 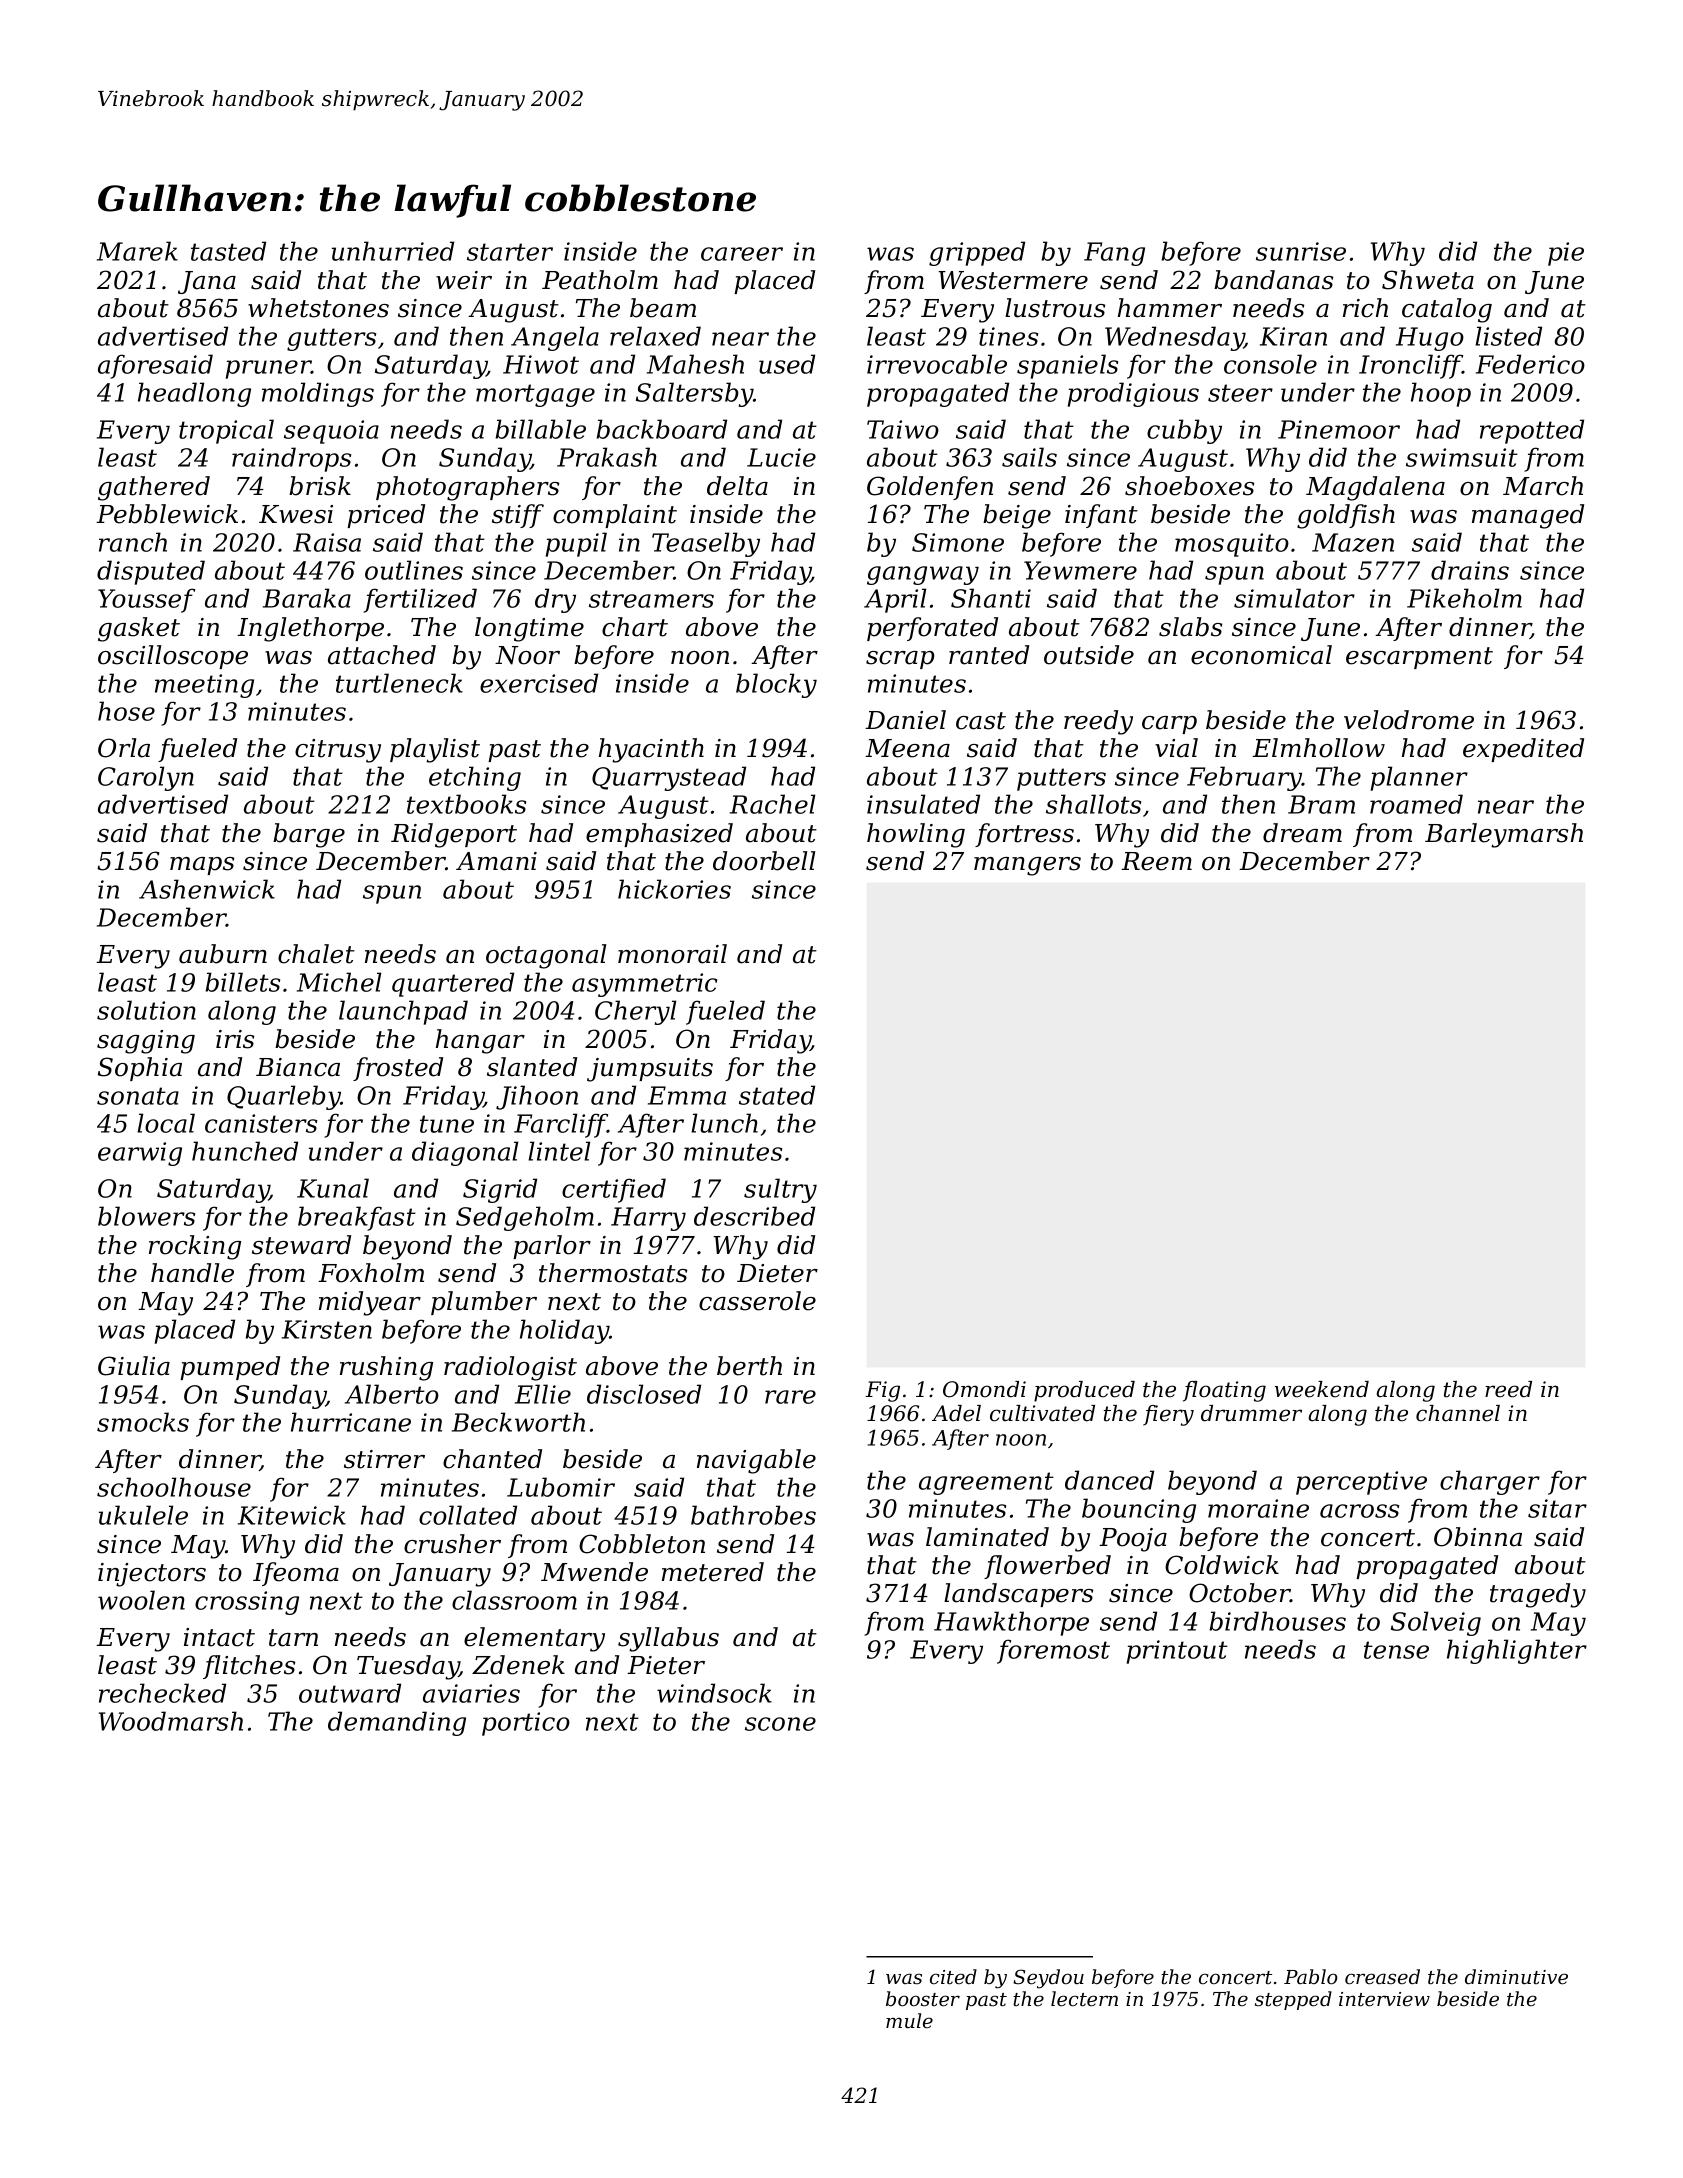 What do you see at coordinates (905, 720) in the document?
I see `Daniel` at bounding box center [905, 720].
